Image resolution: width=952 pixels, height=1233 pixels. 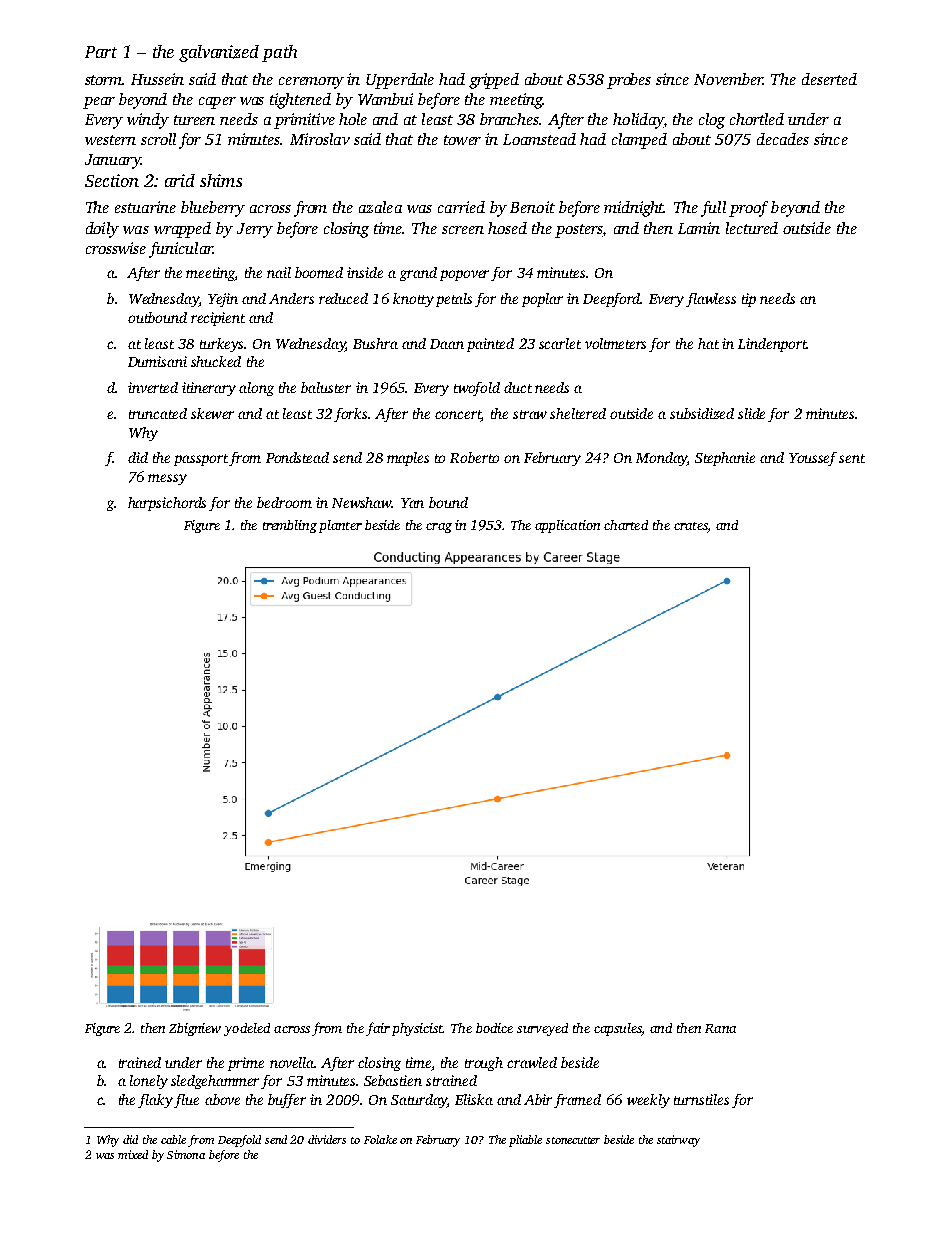 What do you see at coordinates (439, 528) in the page?
I see `crag` at bounding box center [439, 528].
